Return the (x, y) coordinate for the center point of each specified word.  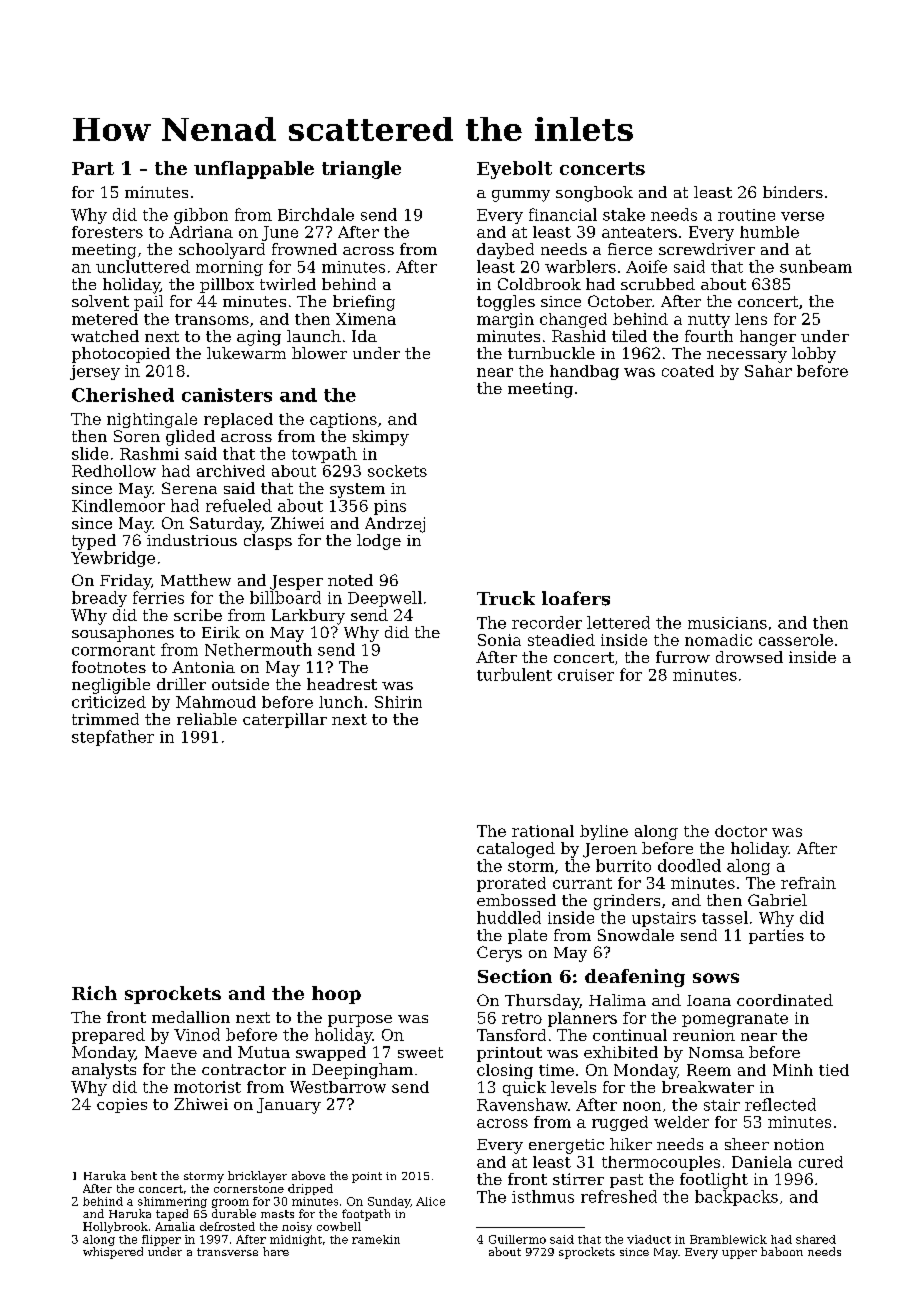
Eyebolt (514, 170)
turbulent (514, 674)
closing (505, 1071)
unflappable (254, 170)
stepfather (113, 738)
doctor (741, 831)
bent (144, 1175)
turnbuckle (551, 353)
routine (746, 215)
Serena (189, 488)
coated (688, 371)
